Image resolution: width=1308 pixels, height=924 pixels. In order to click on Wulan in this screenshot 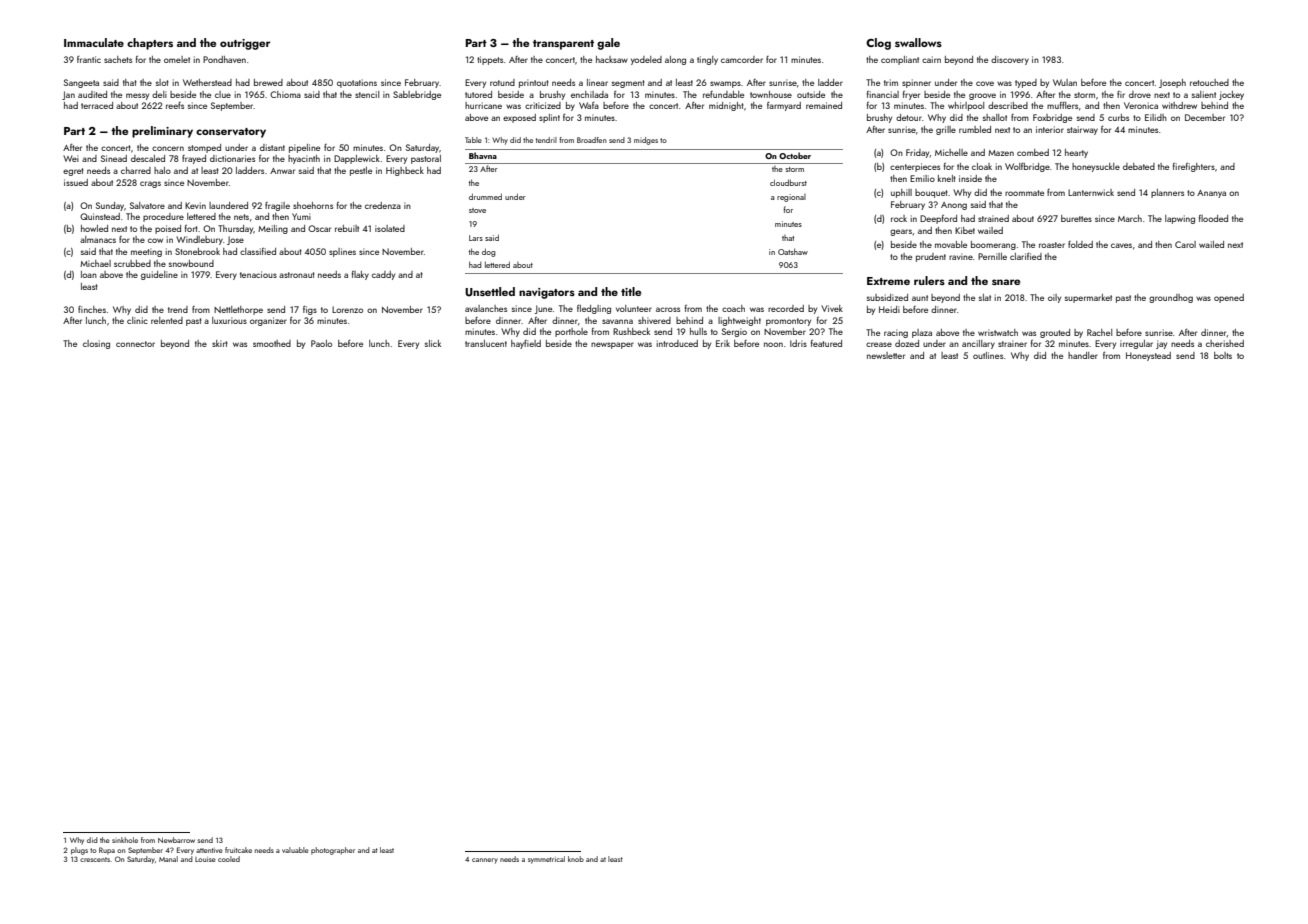, I will do `click(1065, 82)`.
